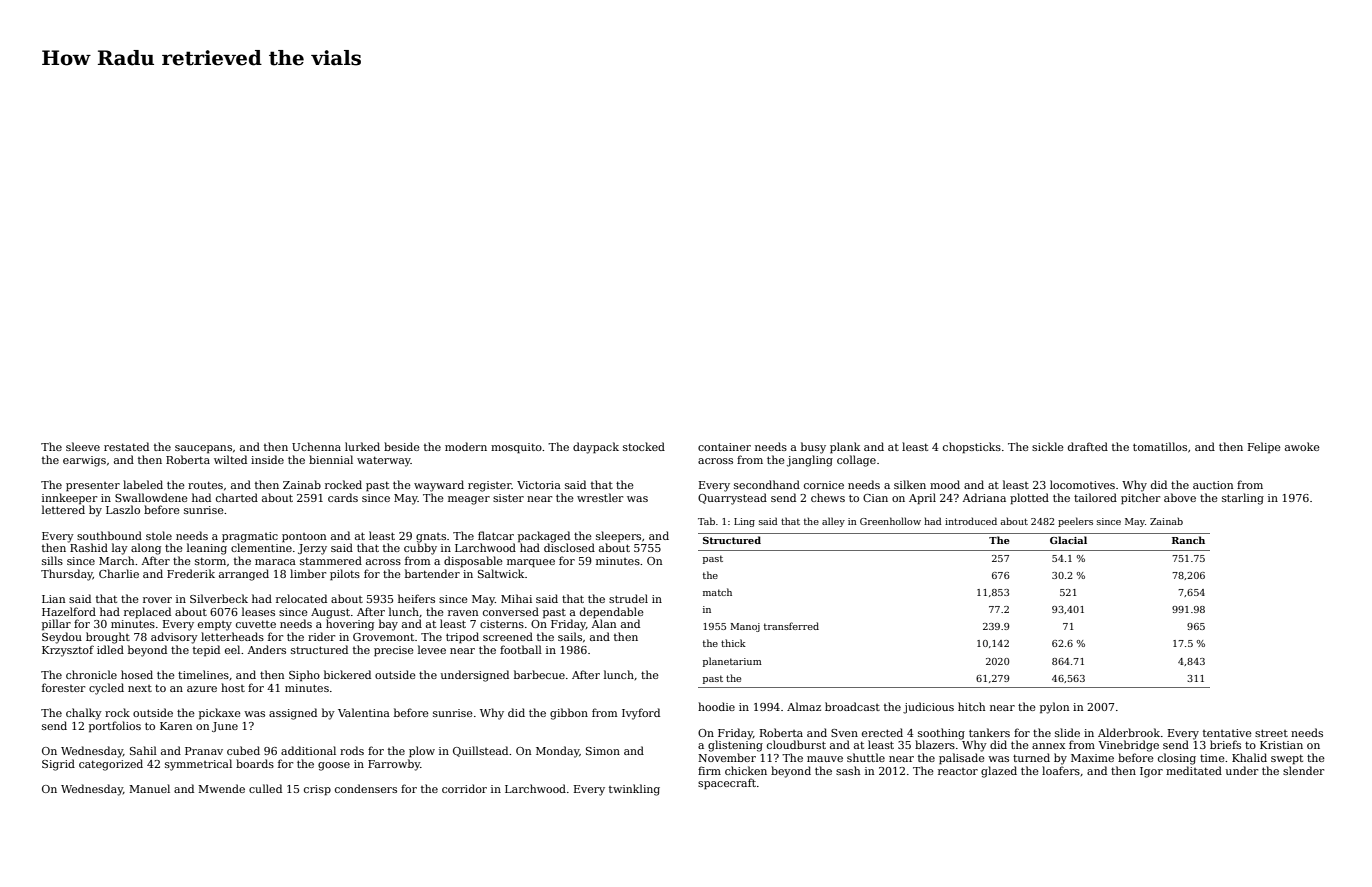 This document has width=1372, height=887. Describe the element at coordinates (221, 788) in the document. I see `Mwende` at that location.
